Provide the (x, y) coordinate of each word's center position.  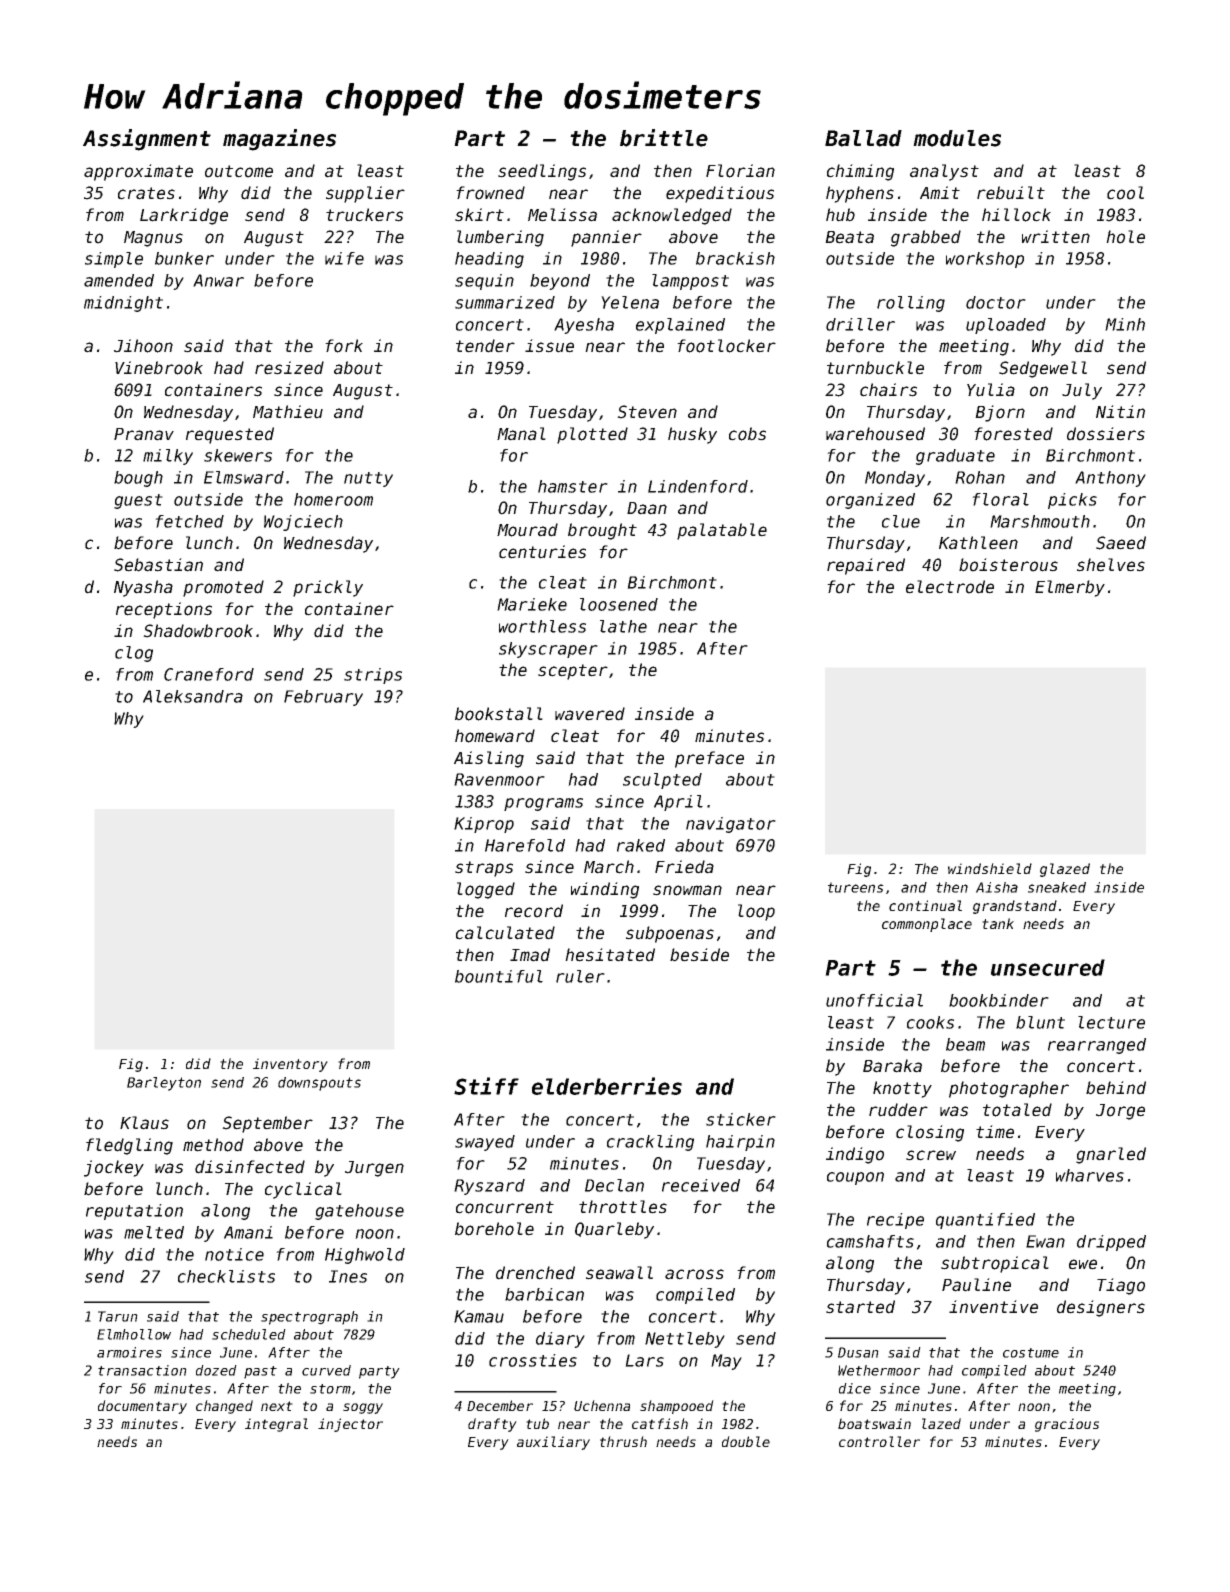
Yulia (991, 390)
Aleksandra (193, 696)
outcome (239, 171)
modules (957, 138)
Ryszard (489, 1187)
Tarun (118, 1316)
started (860, 1307)
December (500, 1405)
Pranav (144, 434)
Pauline (976, 1285)
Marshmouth (1040, 521)
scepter (573, 672)
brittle (664, 138)
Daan (647, 508)
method (213, 1145)
